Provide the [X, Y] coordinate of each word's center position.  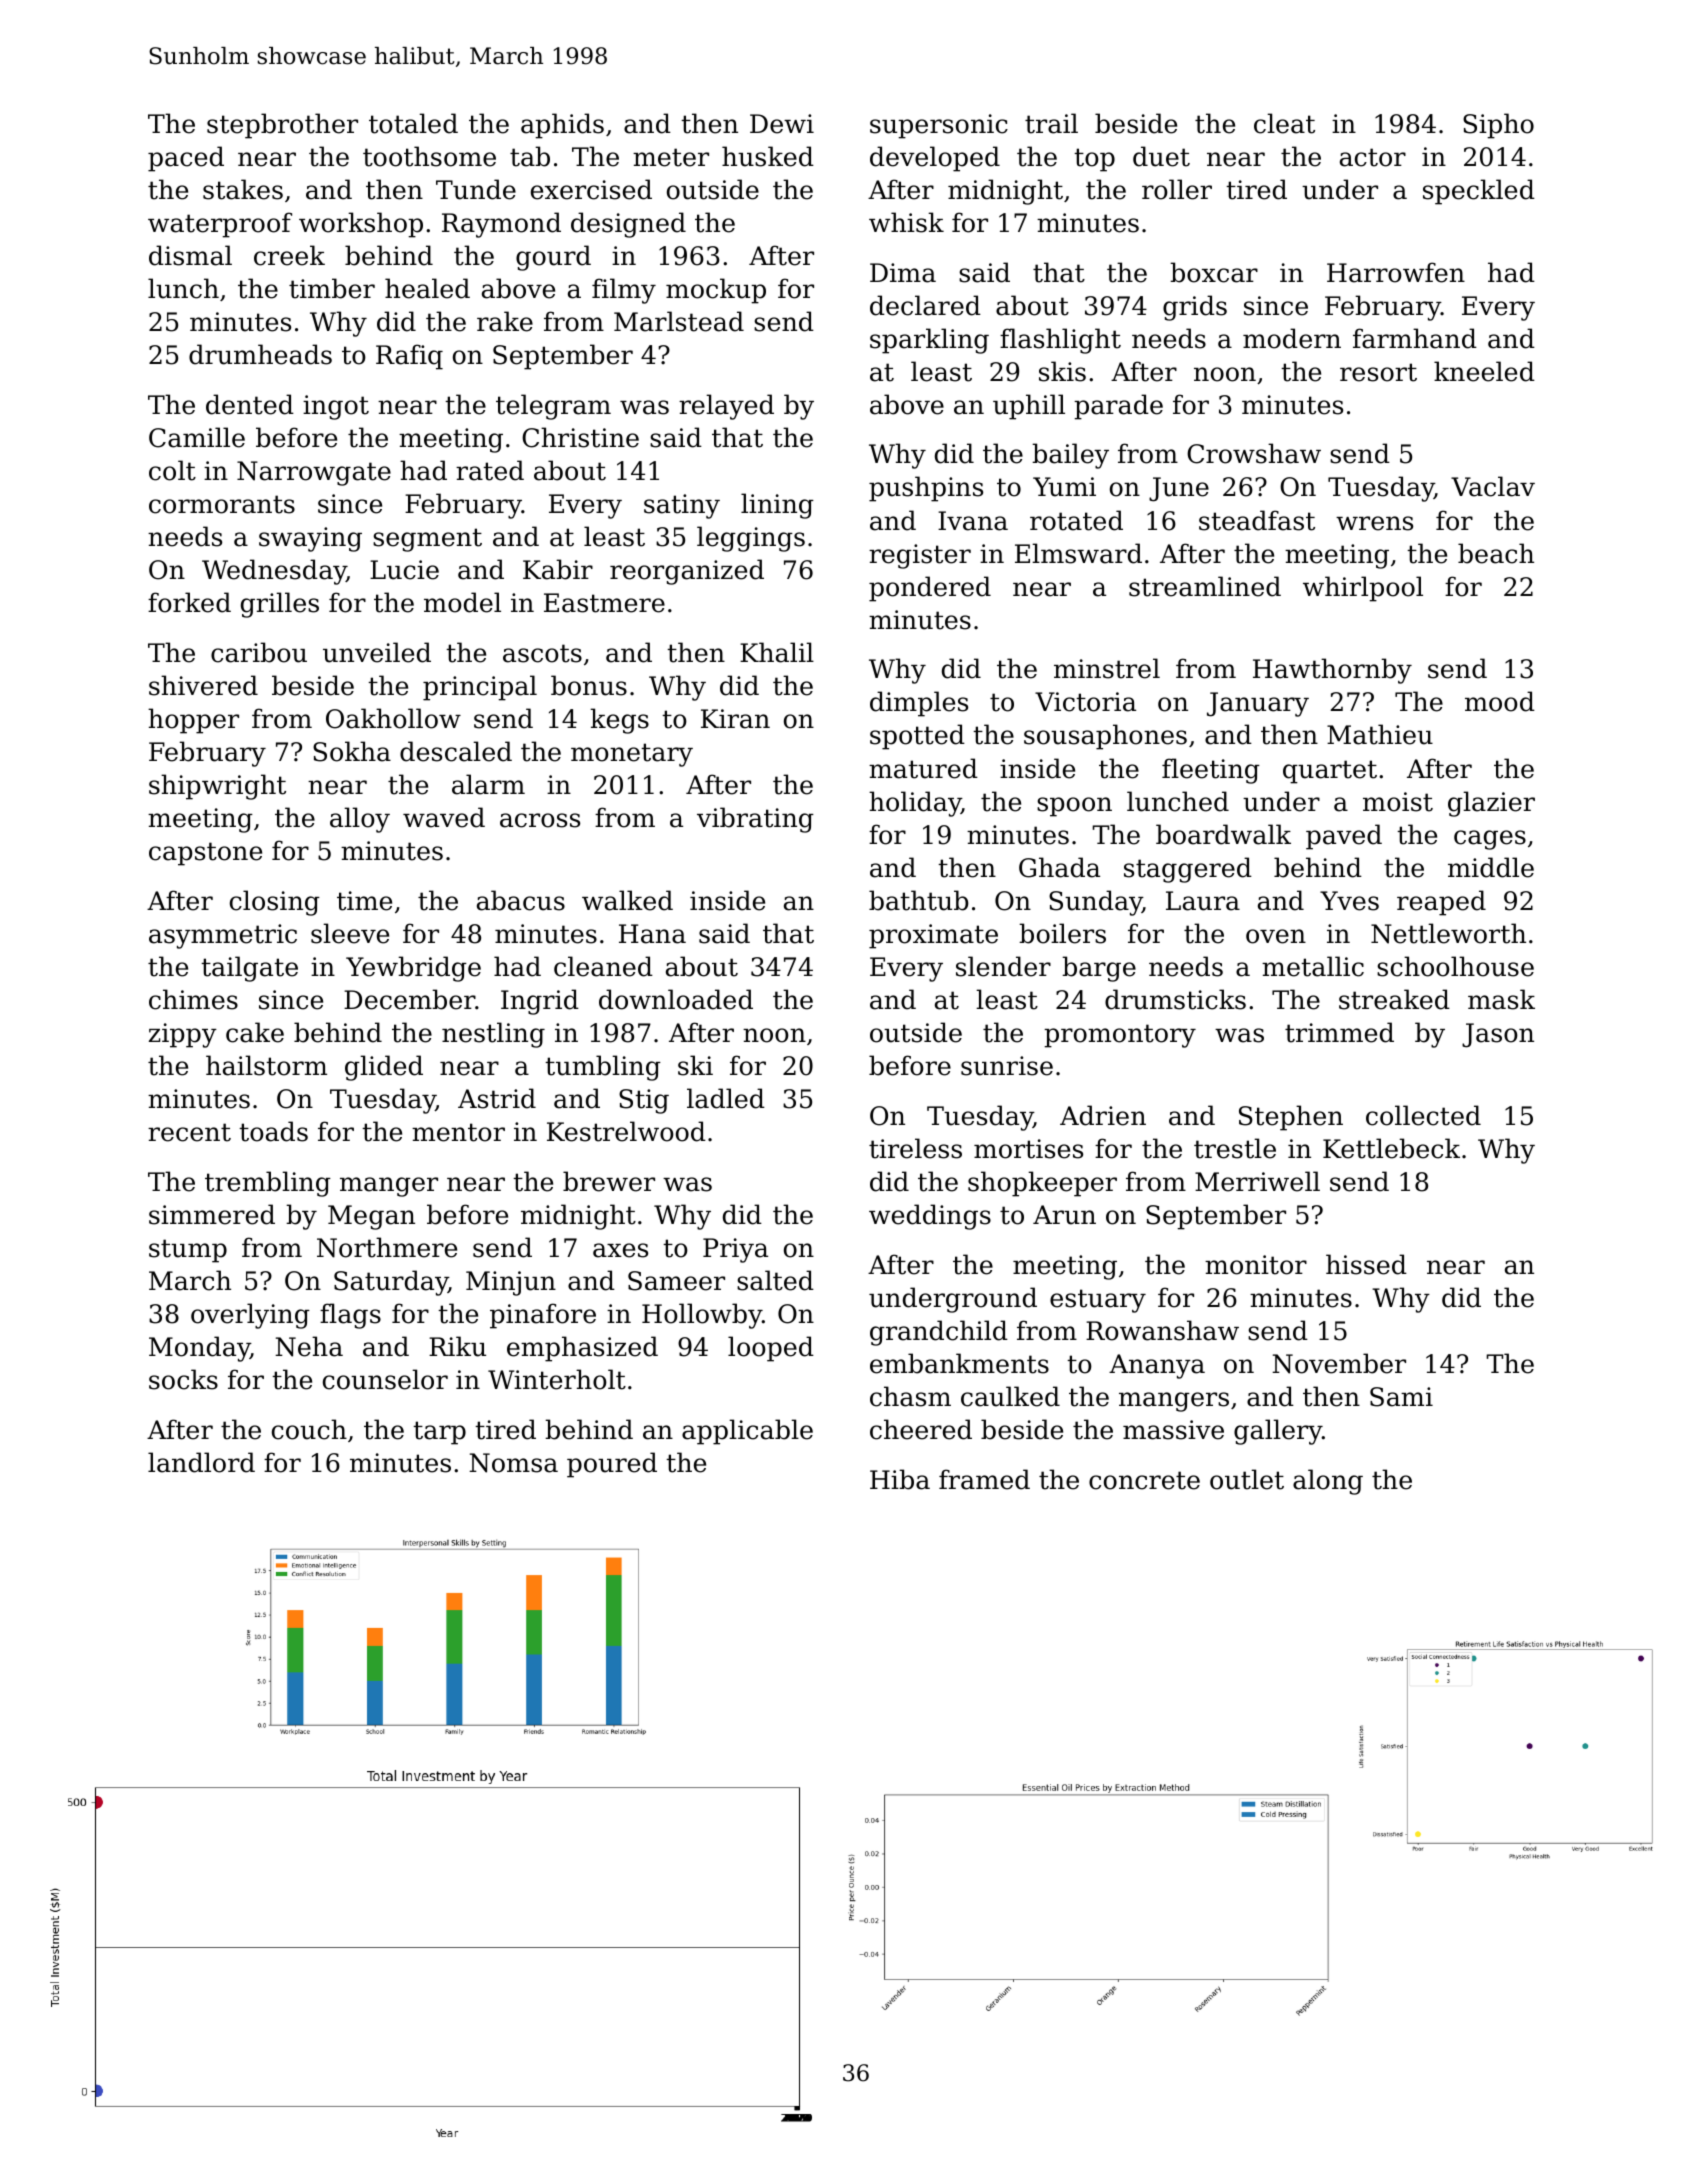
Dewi [782, 124]
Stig [644, 1101]
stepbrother [282, 126]
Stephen [1291, 1118]
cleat [1284, 123]
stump [188, 1251]
